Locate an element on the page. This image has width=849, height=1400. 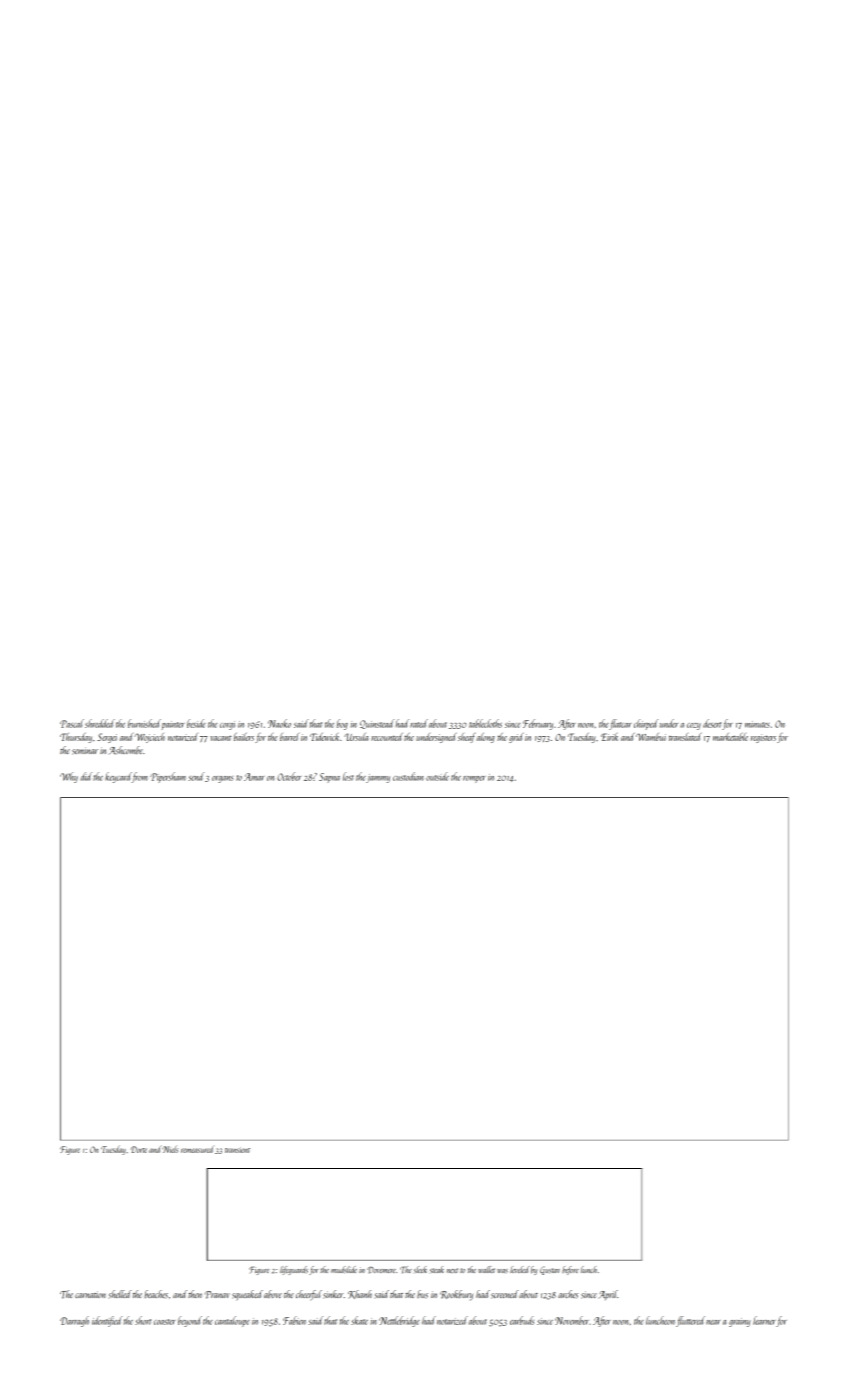
then is located at coordinates (195, 1294).
